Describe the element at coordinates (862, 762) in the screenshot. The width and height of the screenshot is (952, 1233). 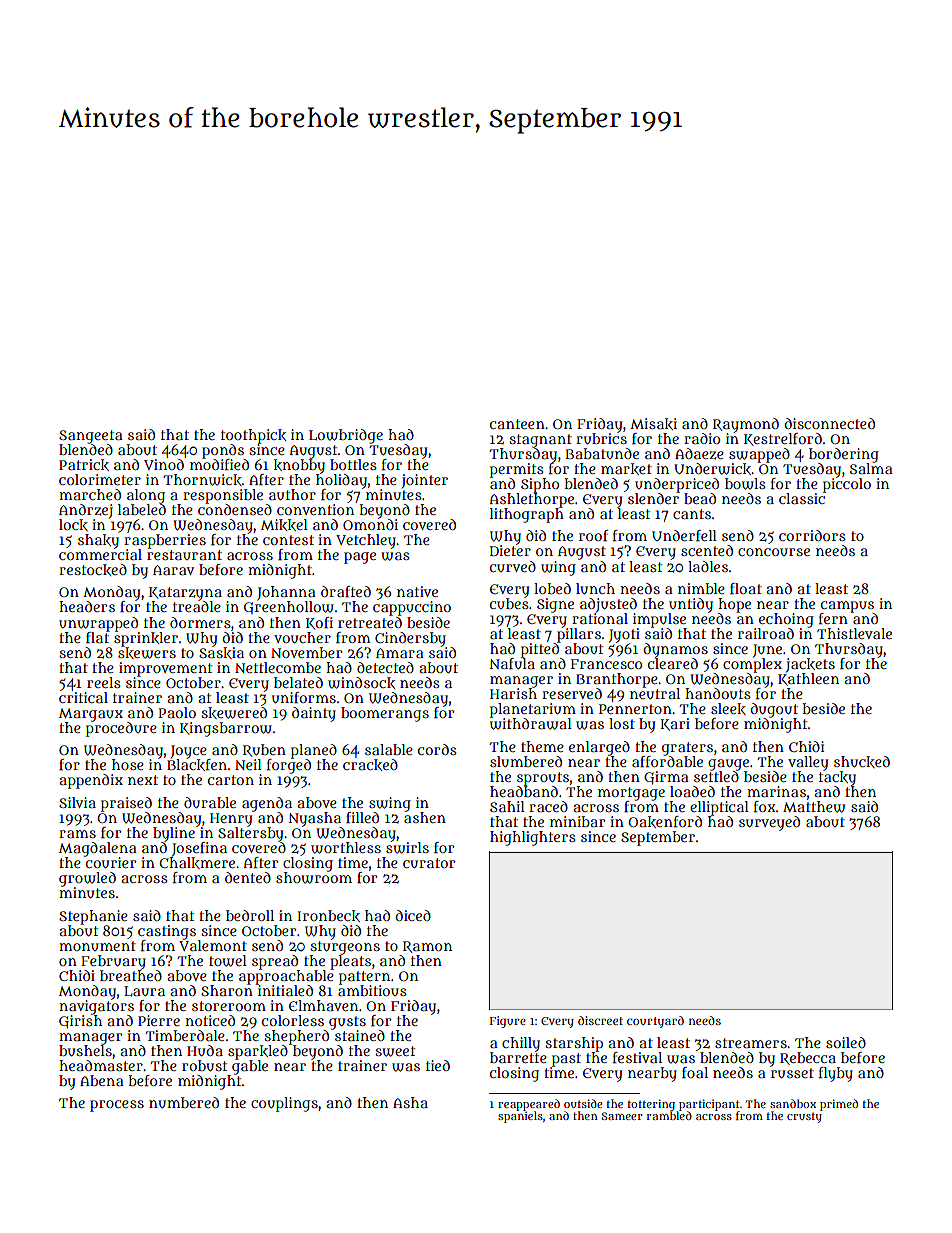
I see `shucked` at that location.
